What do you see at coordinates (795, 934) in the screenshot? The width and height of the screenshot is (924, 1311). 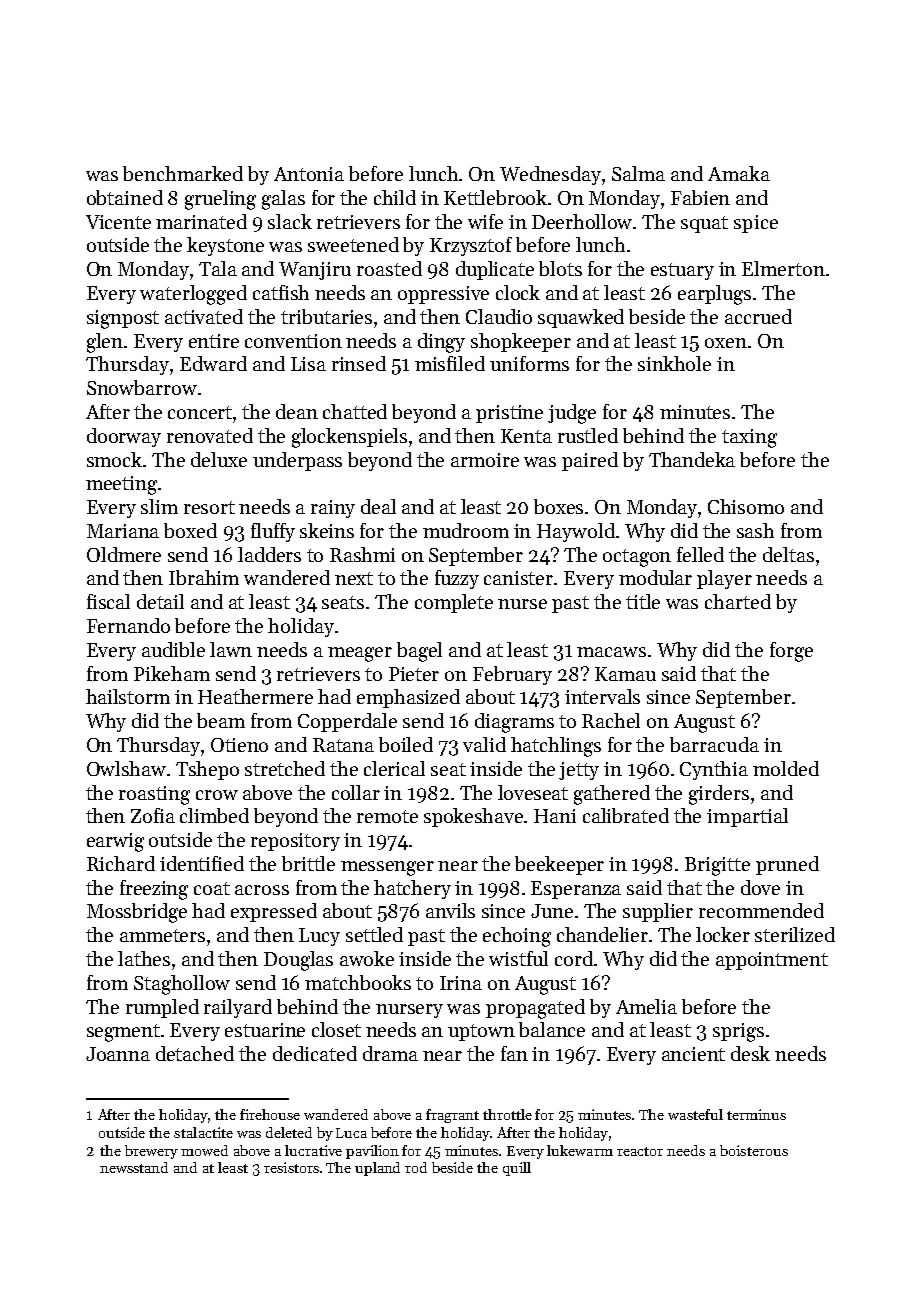 I see `sterilized` at bounding box center [795, 934].
